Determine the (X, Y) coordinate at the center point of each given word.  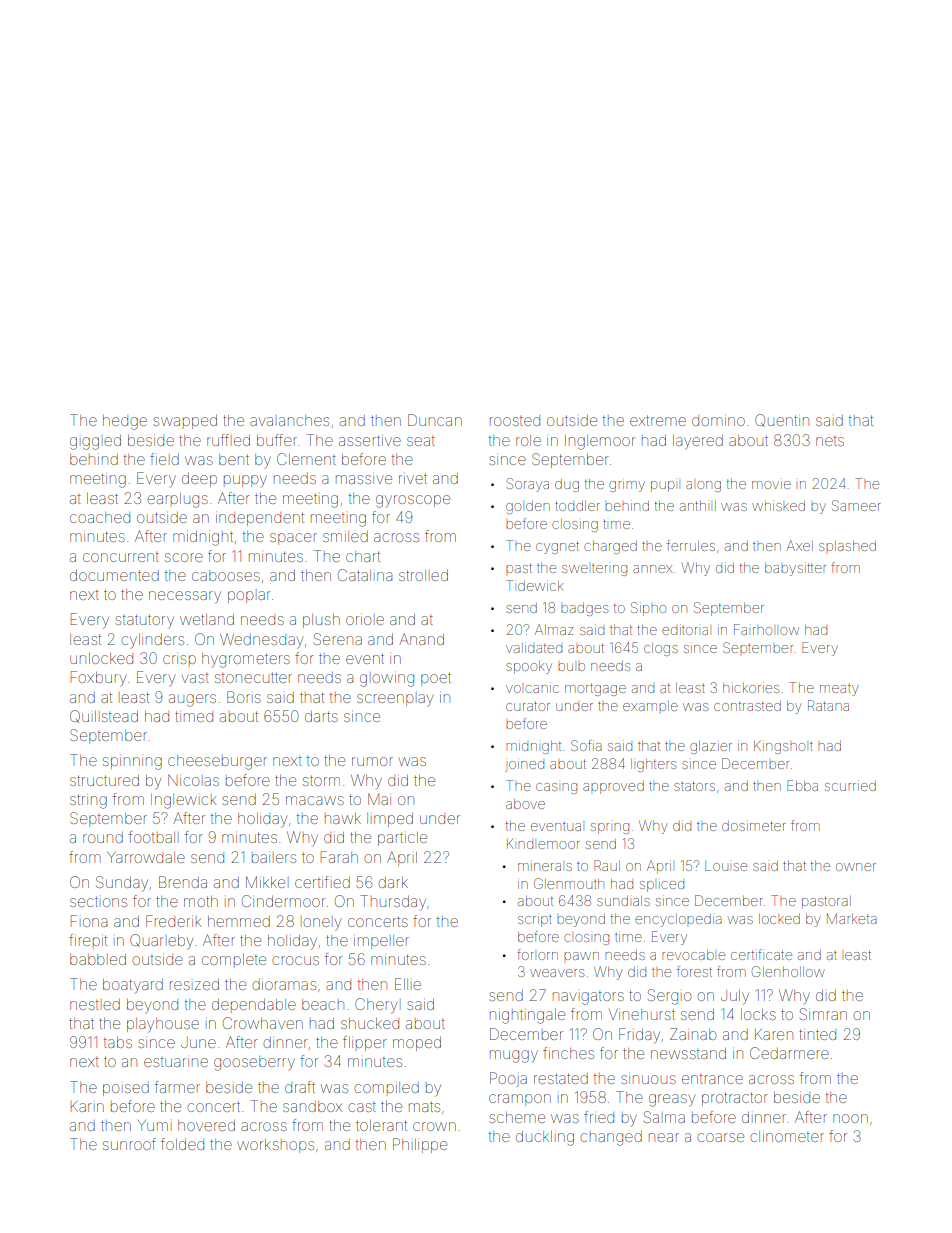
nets (830, 441)
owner (856, 867)
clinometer (787, 1136)
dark (393, 882)
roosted (515, 420)
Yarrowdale (146, 857)
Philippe (420, 1145)
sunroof (129, 1144)
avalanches (289, 420)
